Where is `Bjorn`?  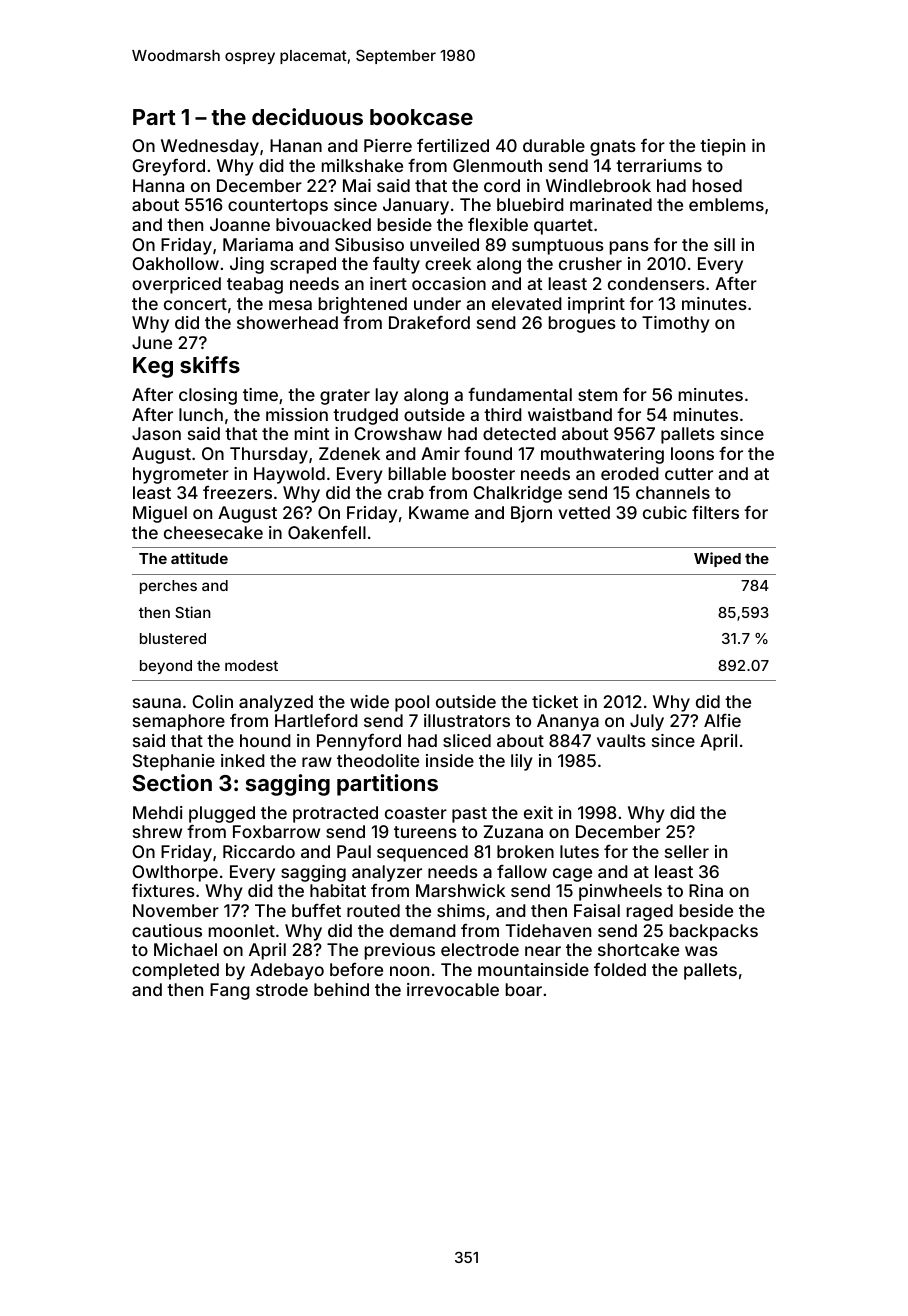
Bjorn is located at coordinates (531, 514).
